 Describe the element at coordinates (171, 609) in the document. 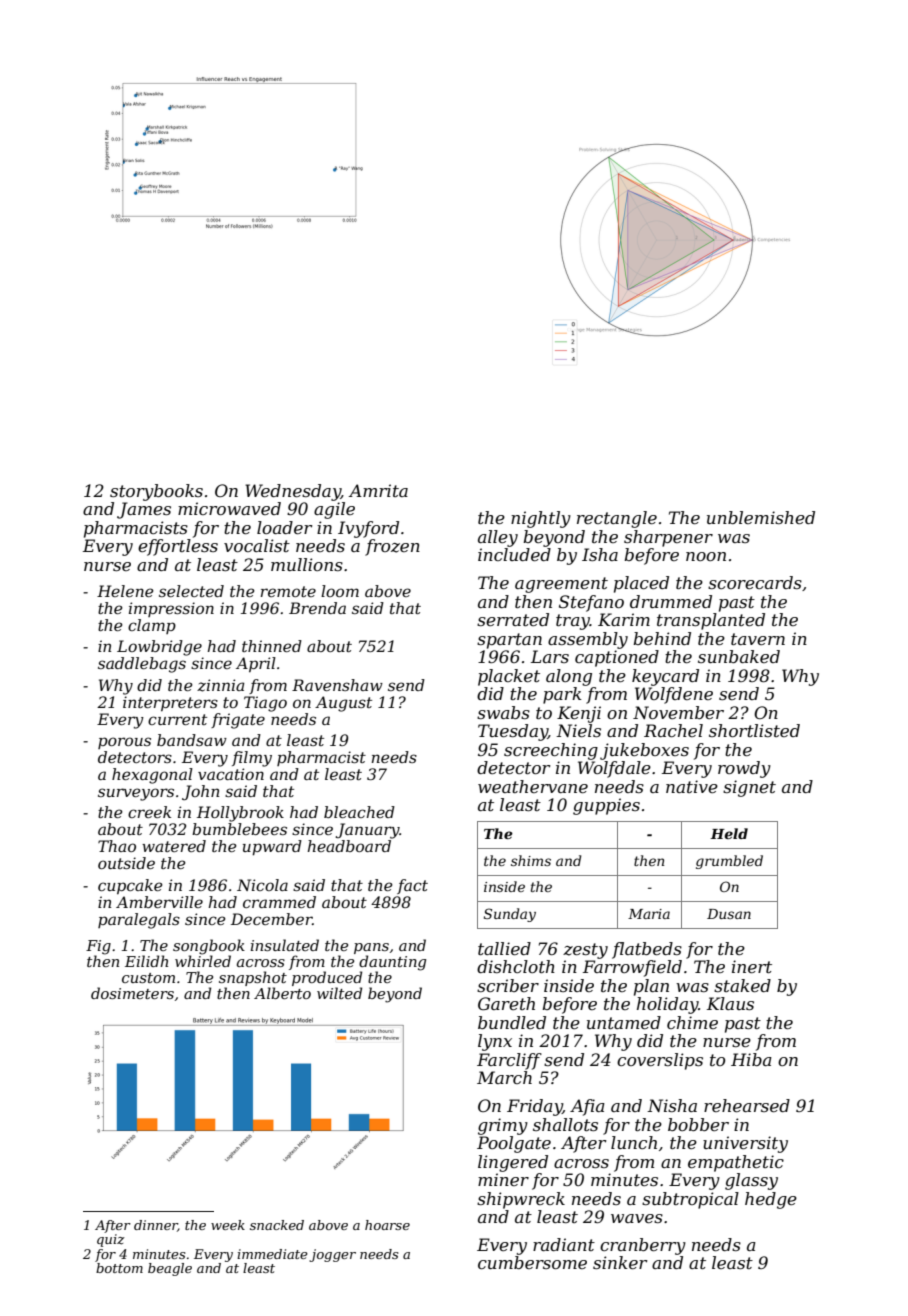

I see `impression` at that location.
